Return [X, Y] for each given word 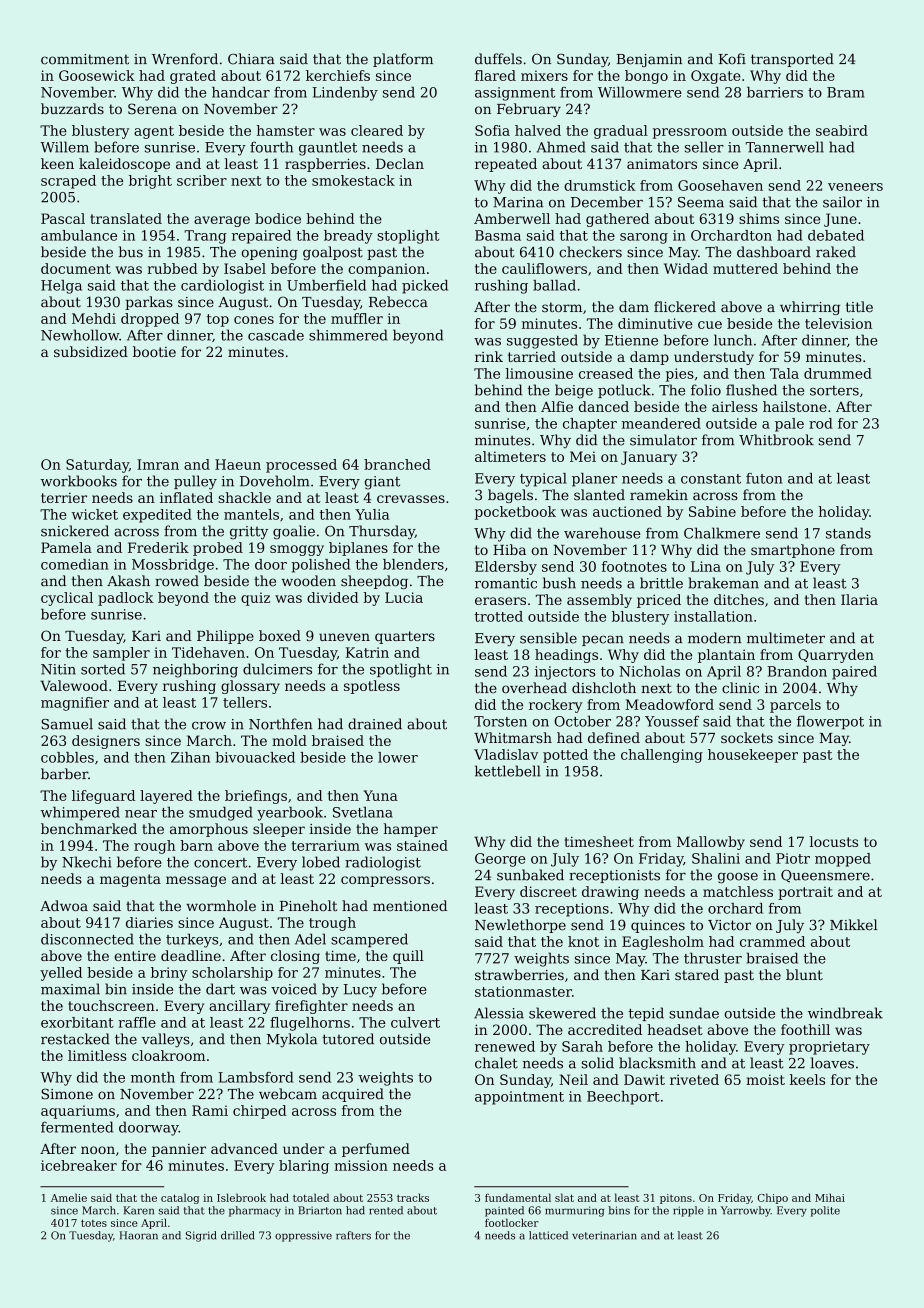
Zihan [190, 757]
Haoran [138, 1235]
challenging [662, 756]
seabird [842, 130]
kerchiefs [338, 75]
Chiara [251, 59]
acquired [353, 1095]
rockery [555, 706]
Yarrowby [746, 1211]
